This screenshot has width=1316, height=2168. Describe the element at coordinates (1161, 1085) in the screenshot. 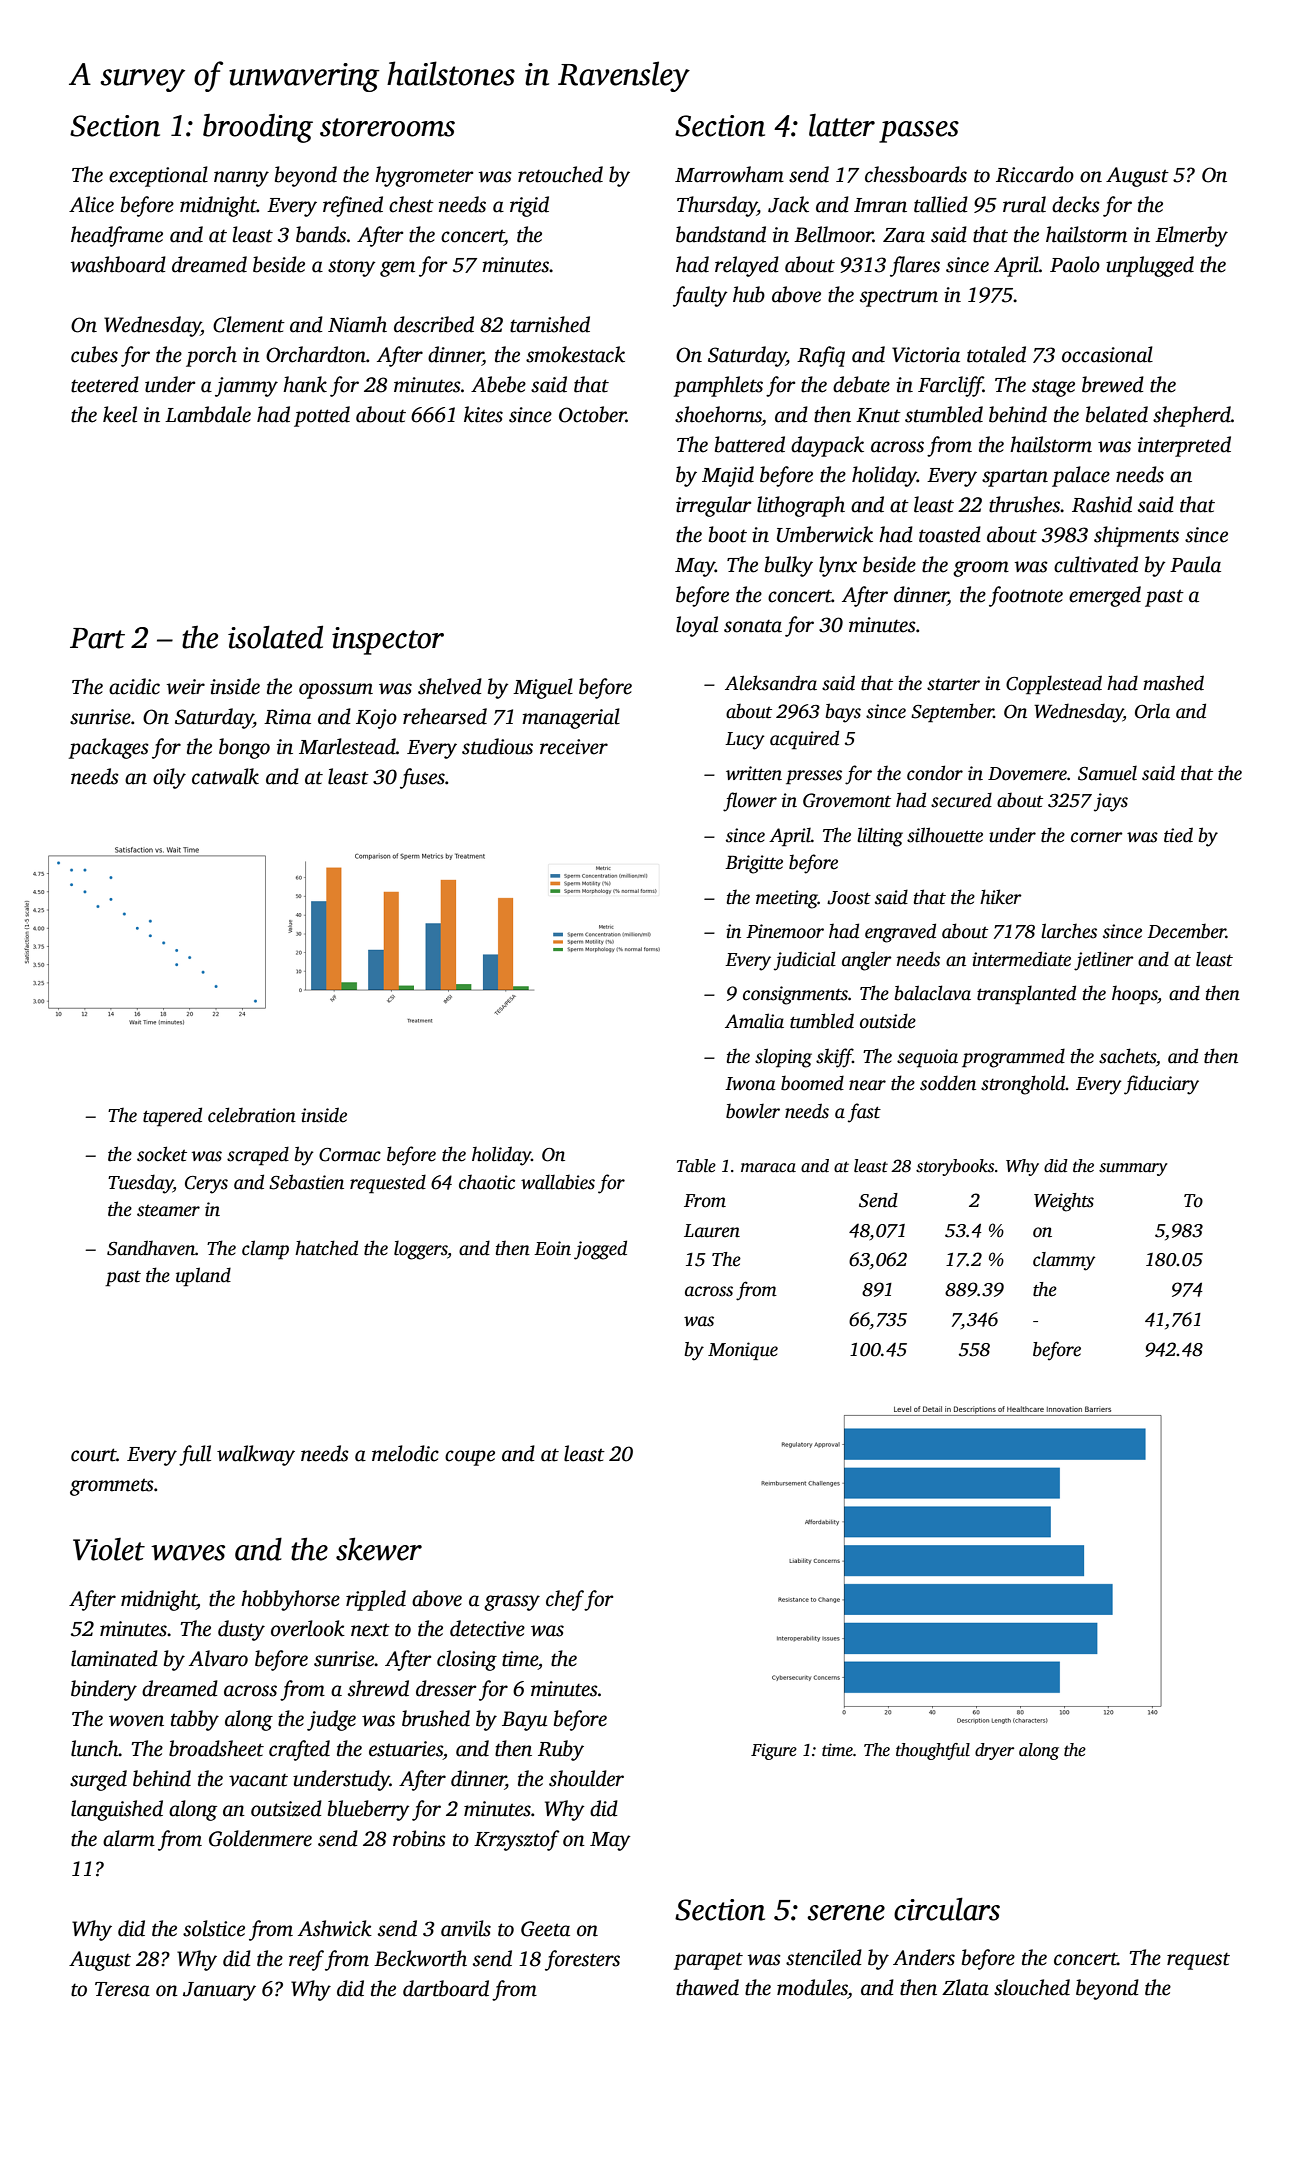

I see `fiduciary` at that location.
